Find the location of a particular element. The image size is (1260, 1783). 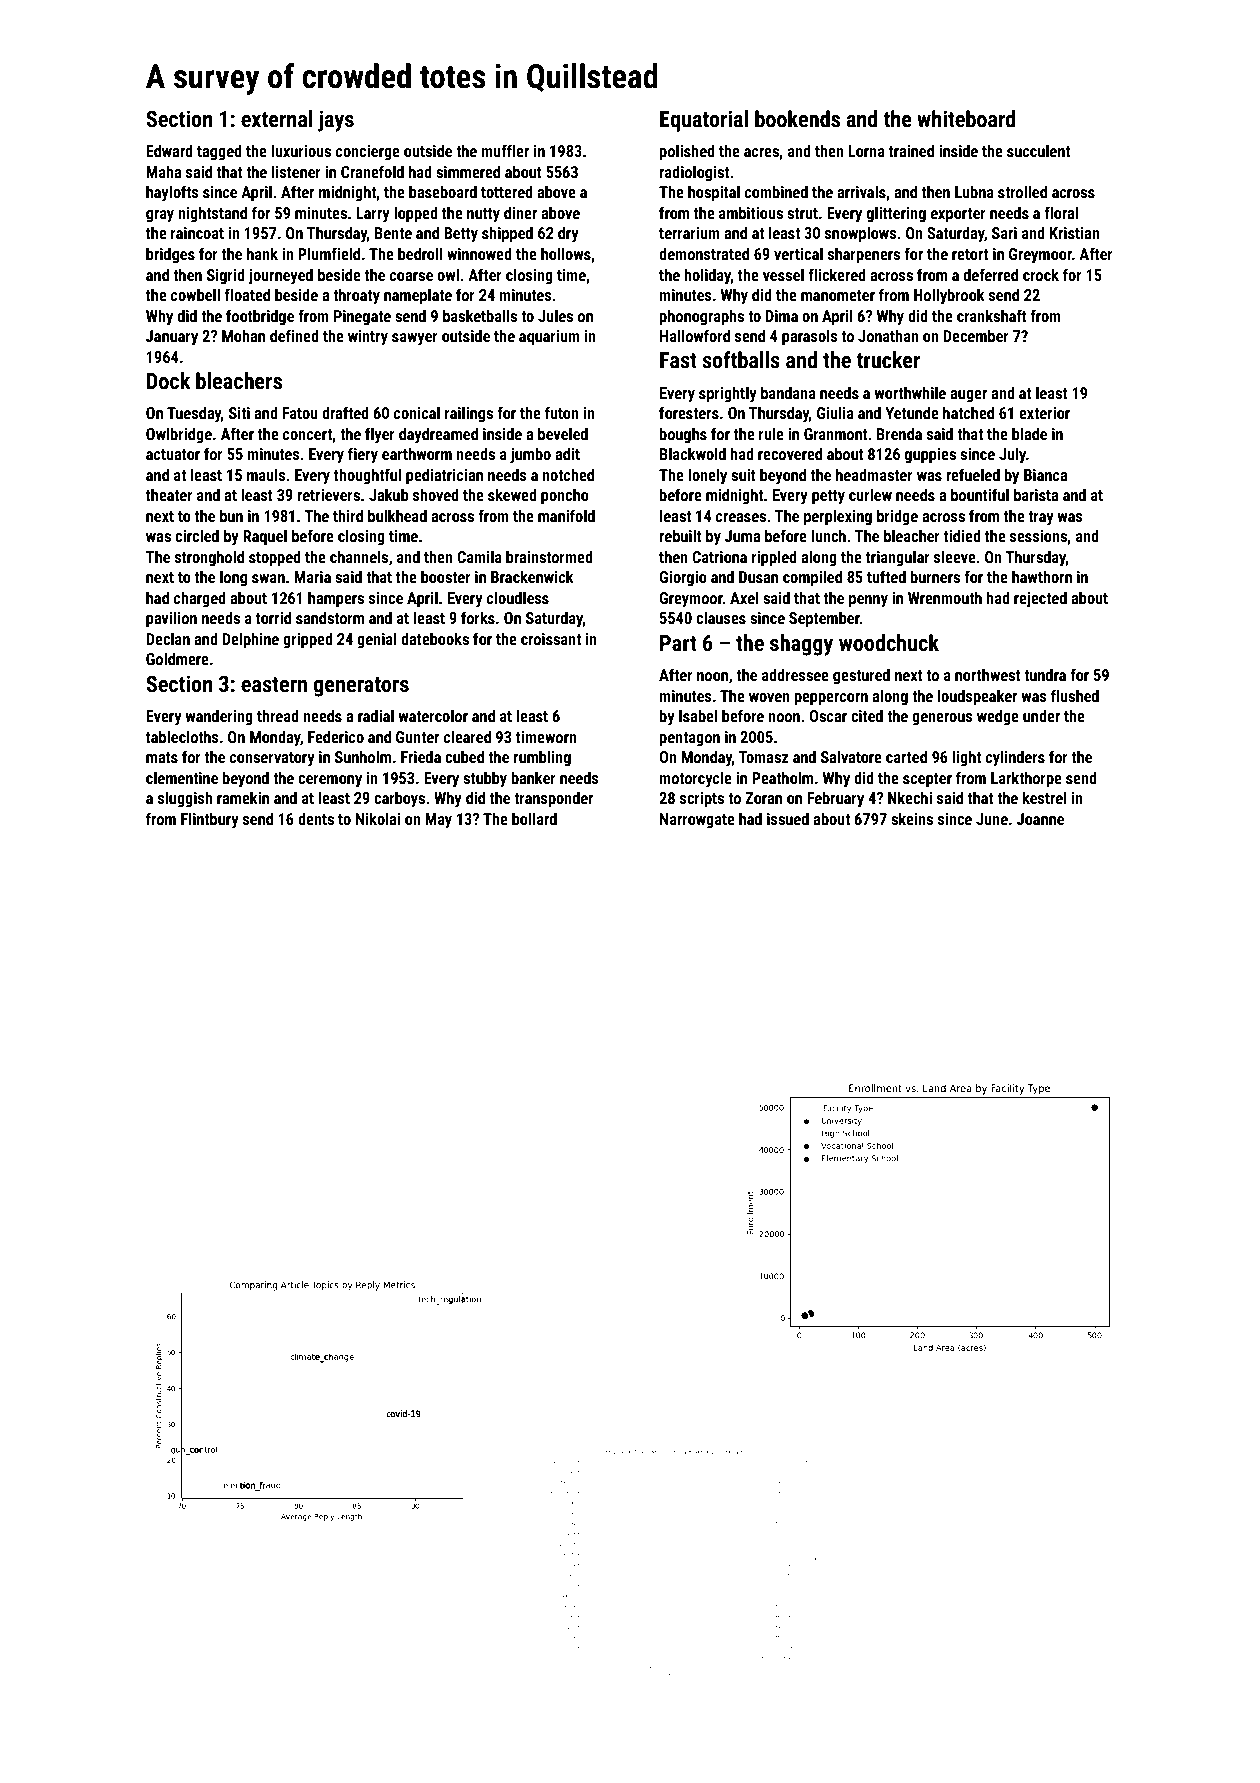

Jules is located at coordinates (555, 315).
